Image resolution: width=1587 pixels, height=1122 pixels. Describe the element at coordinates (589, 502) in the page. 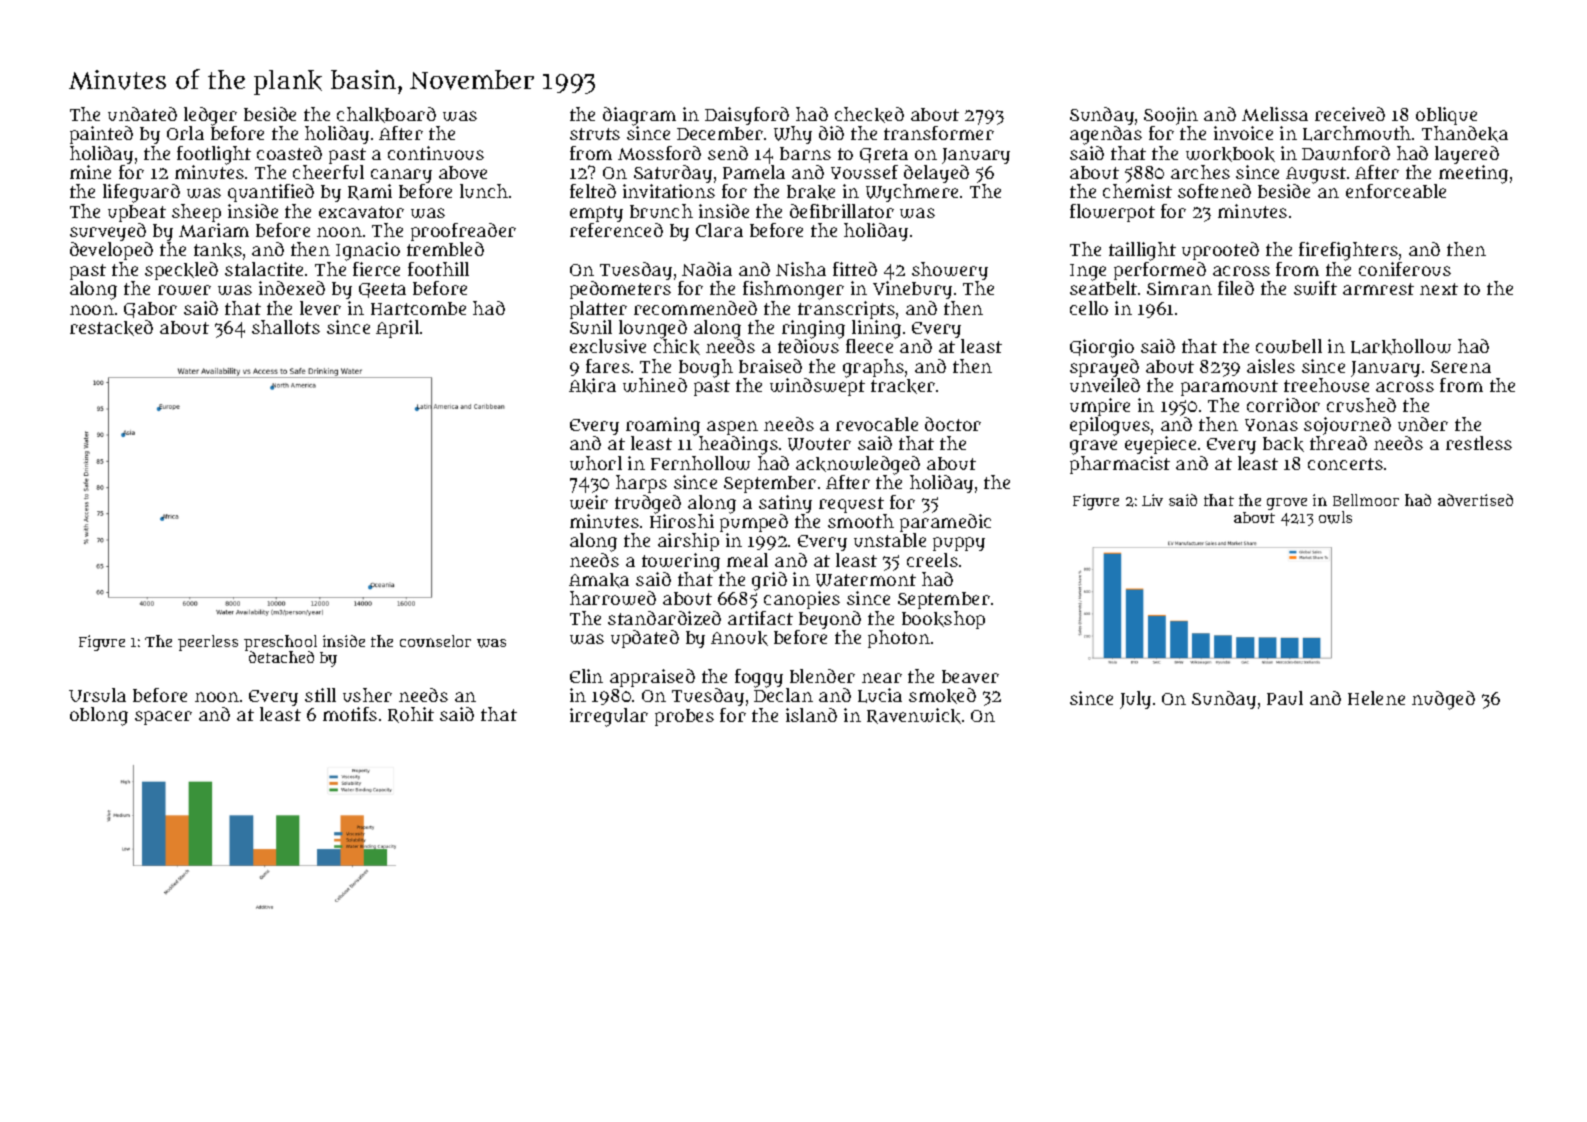

I see `weir` at that location.
